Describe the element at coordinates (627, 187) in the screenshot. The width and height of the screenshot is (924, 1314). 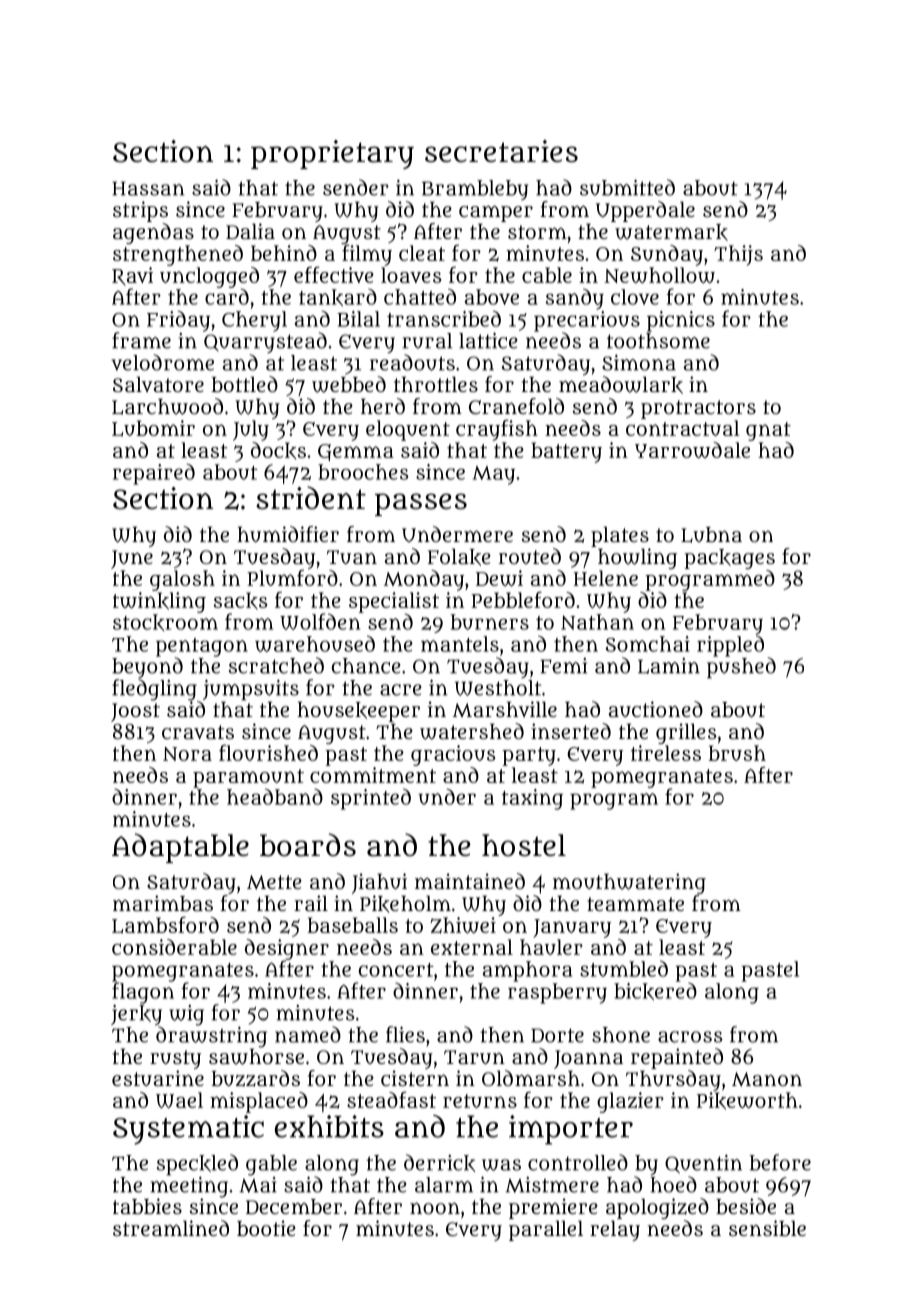
I see `submitted` at that location.
